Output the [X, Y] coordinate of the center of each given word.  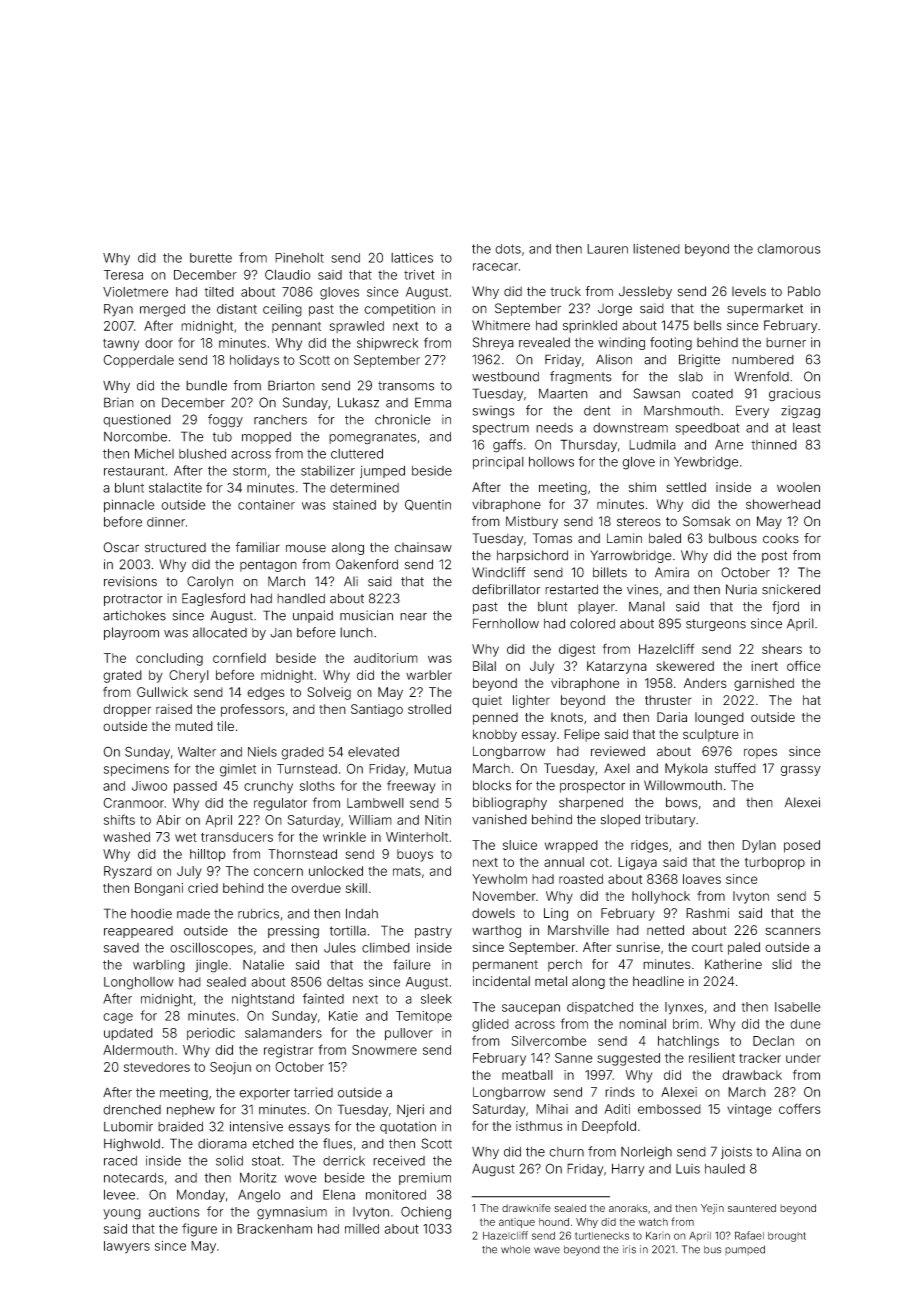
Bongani [159, 889]
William [370, 820]
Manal [647, 606]
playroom [131, 633]
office [804, 666]
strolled [429, 709]
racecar [495, 267]
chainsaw [423, 547]
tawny [121, 345]
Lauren [607, 249]
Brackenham [274, 1229]
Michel [154, 453]
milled [362, 1229]
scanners [792, 931]
